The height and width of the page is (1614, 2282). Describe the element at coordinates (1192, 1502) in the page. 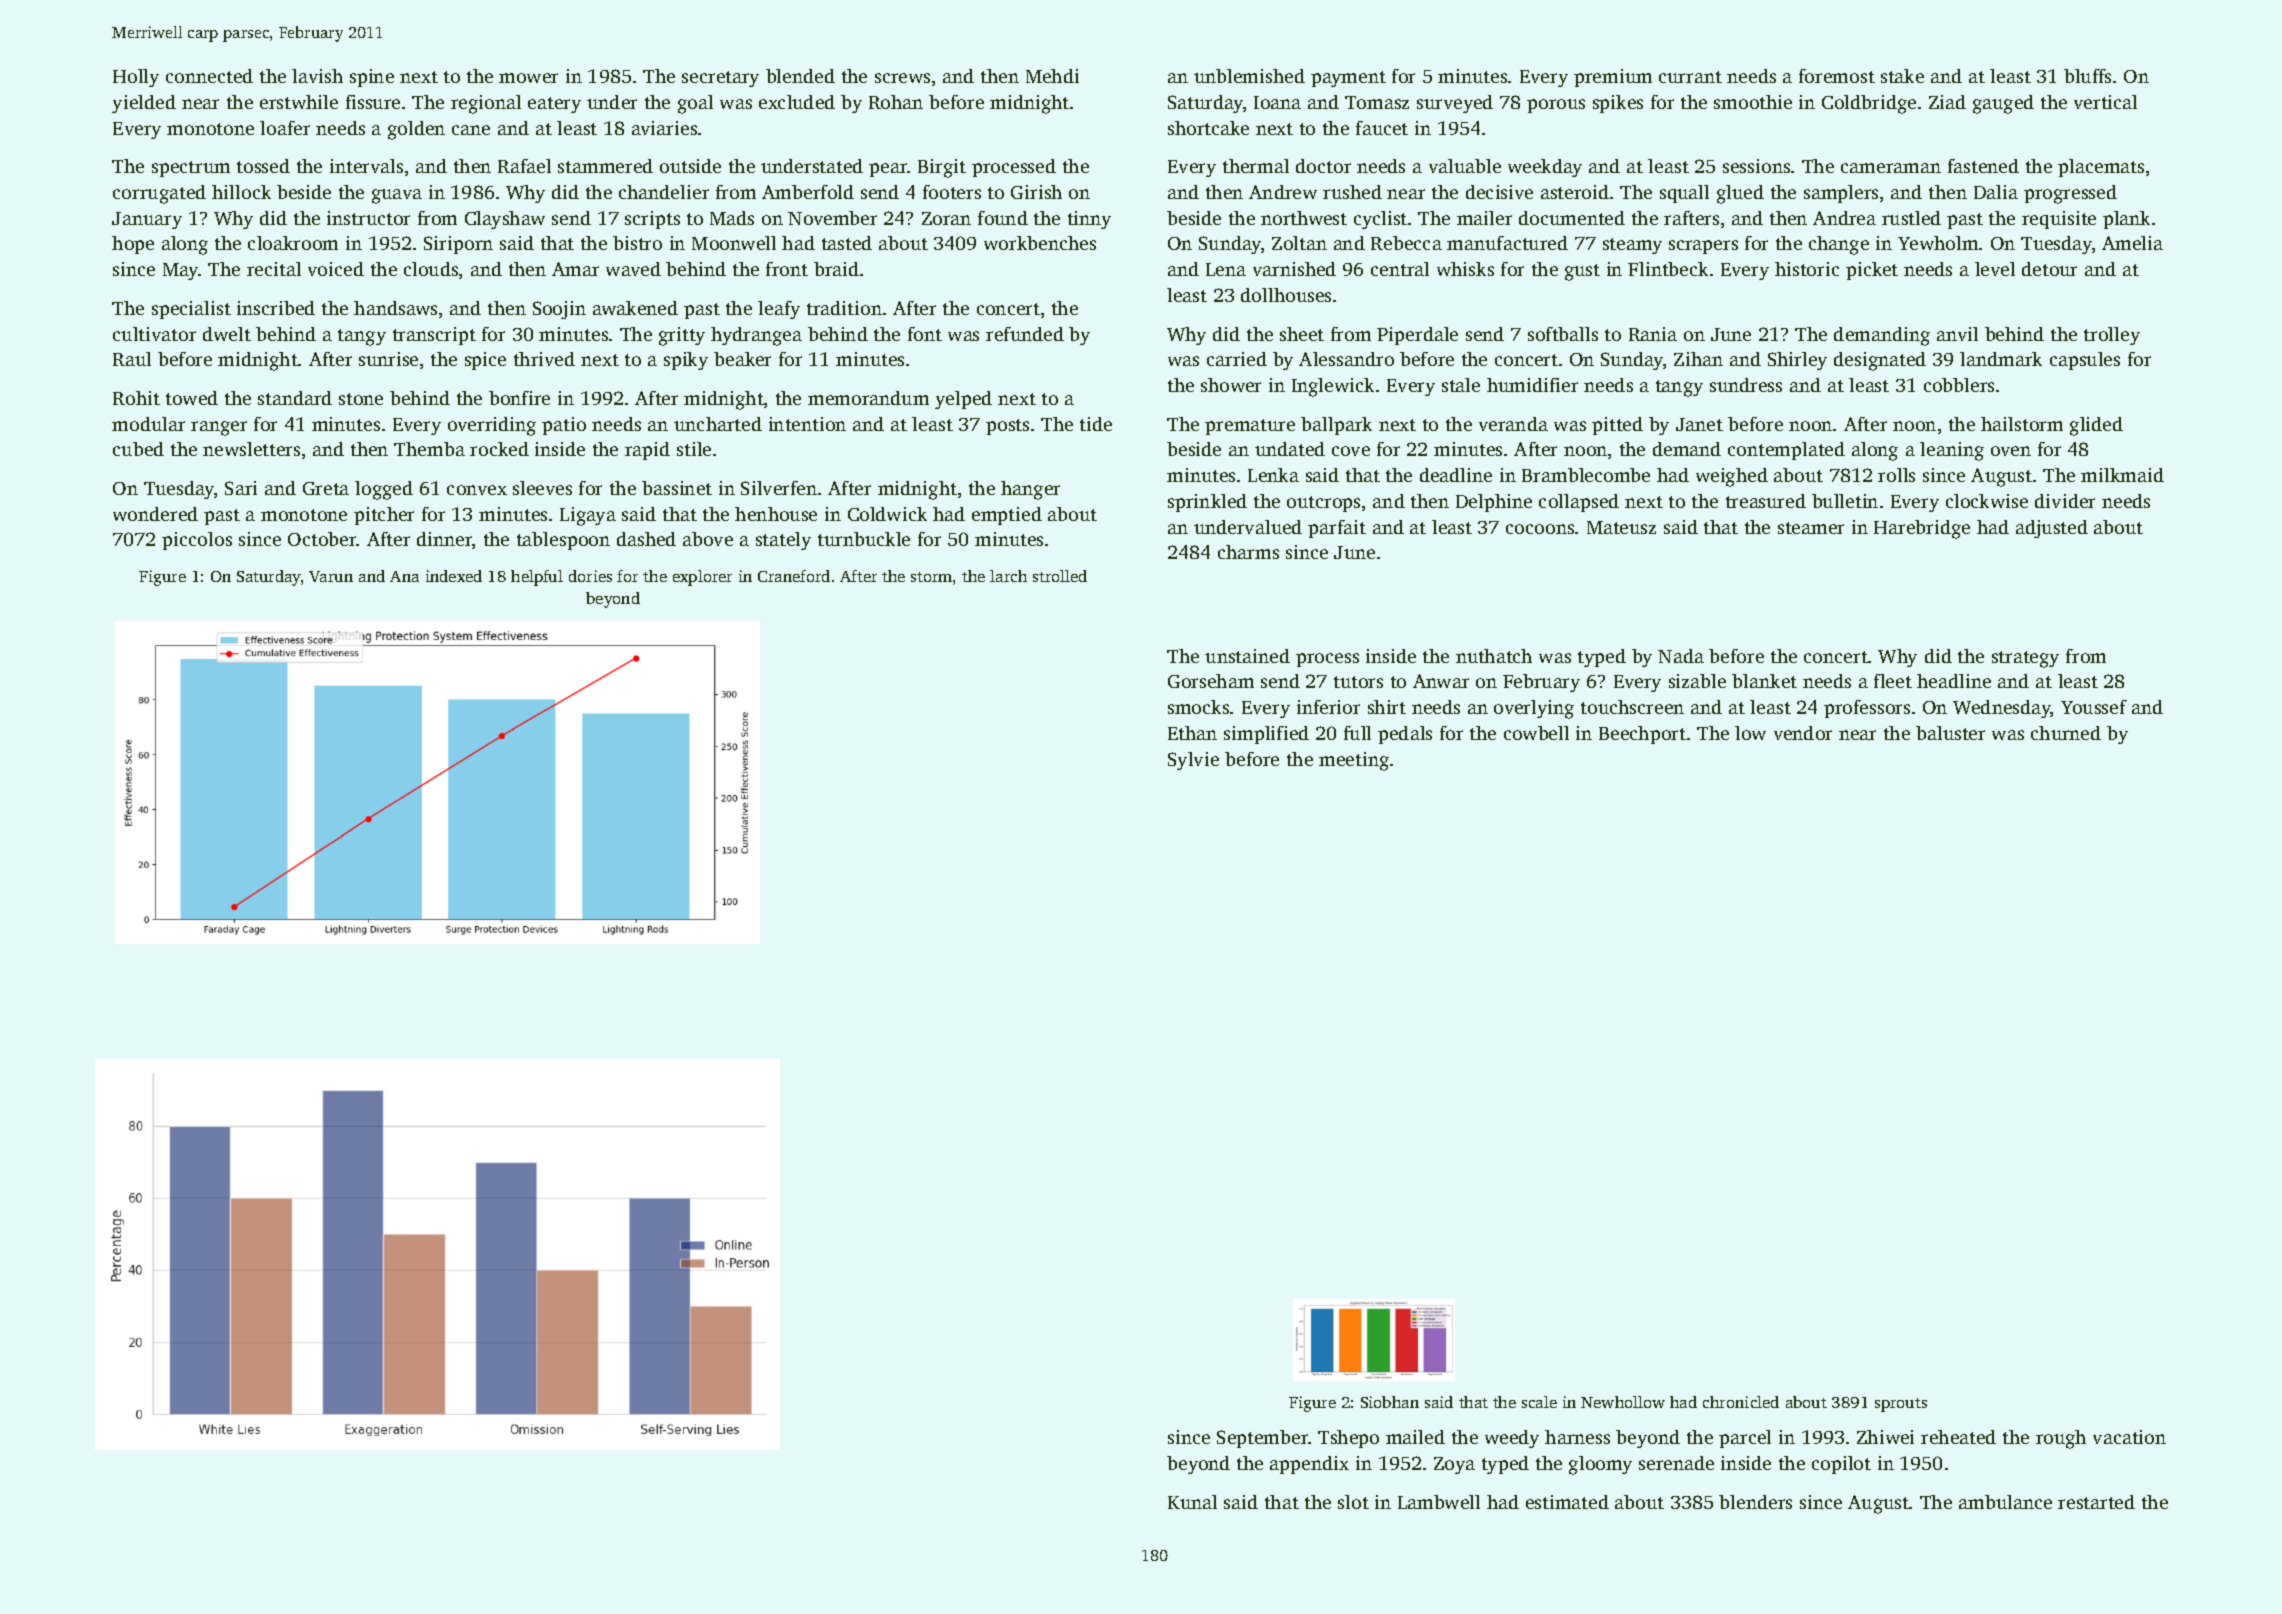

I see `Kunal` at that location.
